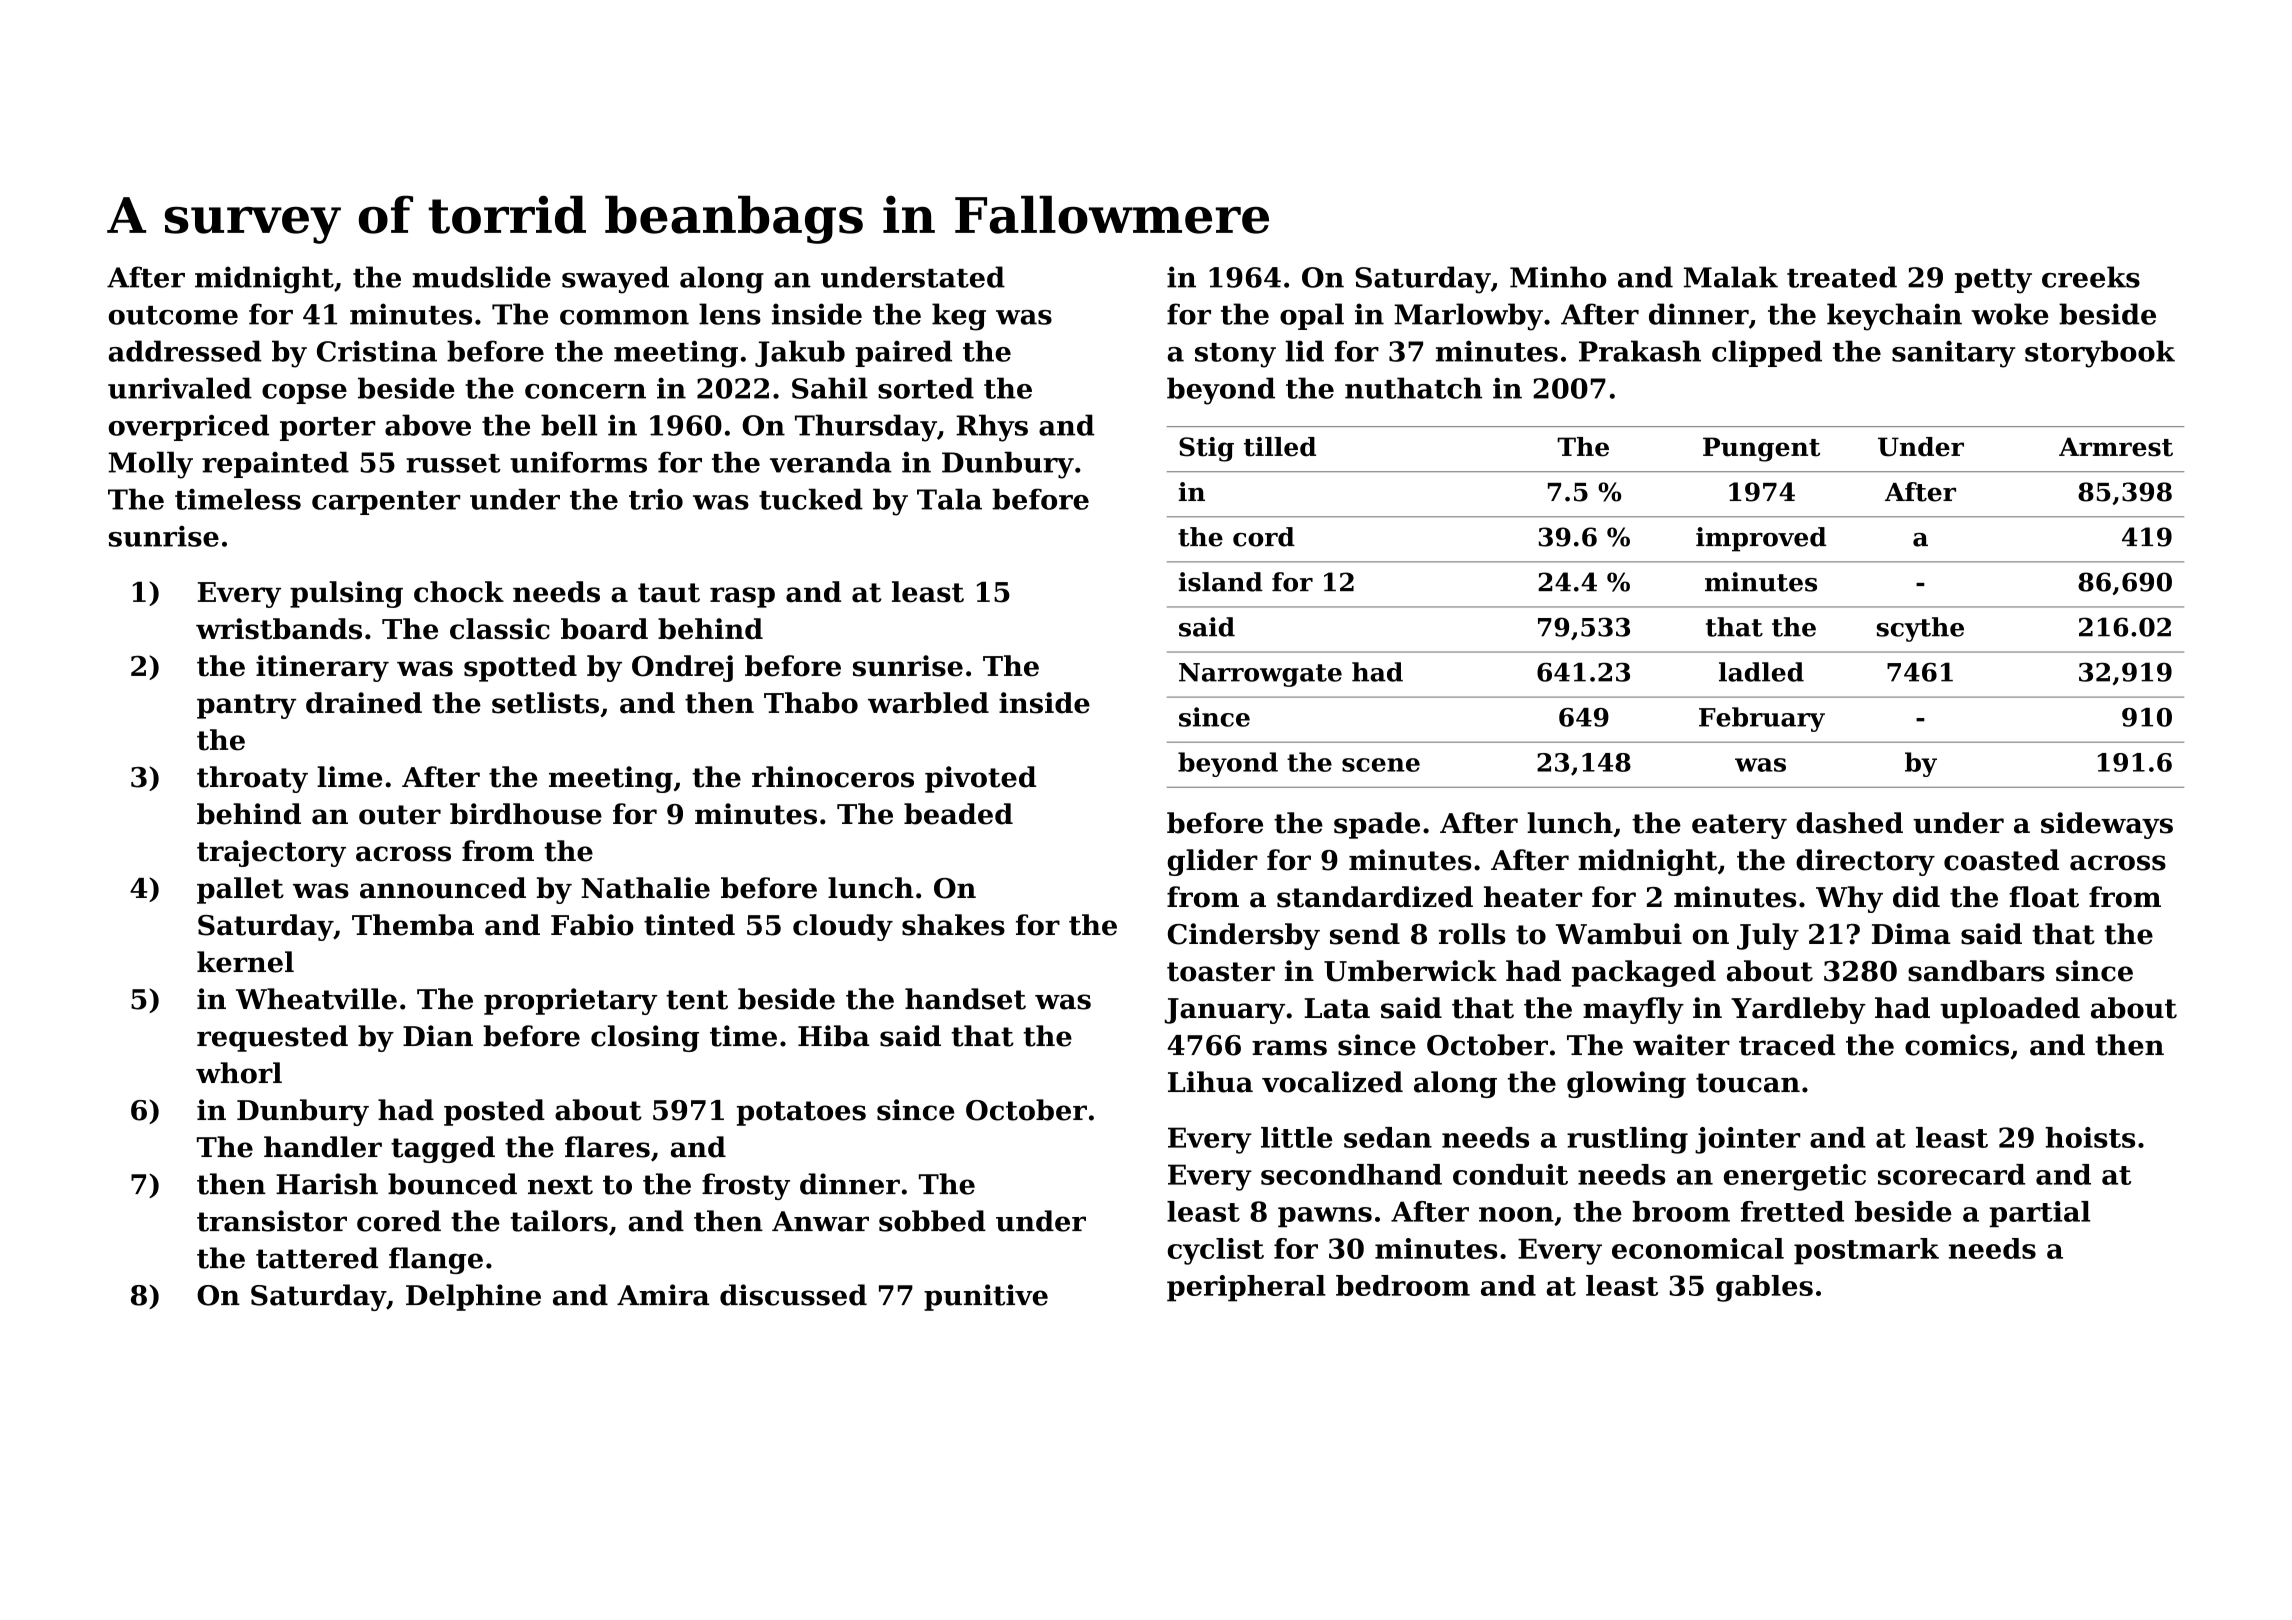  Describe the element at coordinates (959, 317) in the screenshot. I see `keg` at that location.
